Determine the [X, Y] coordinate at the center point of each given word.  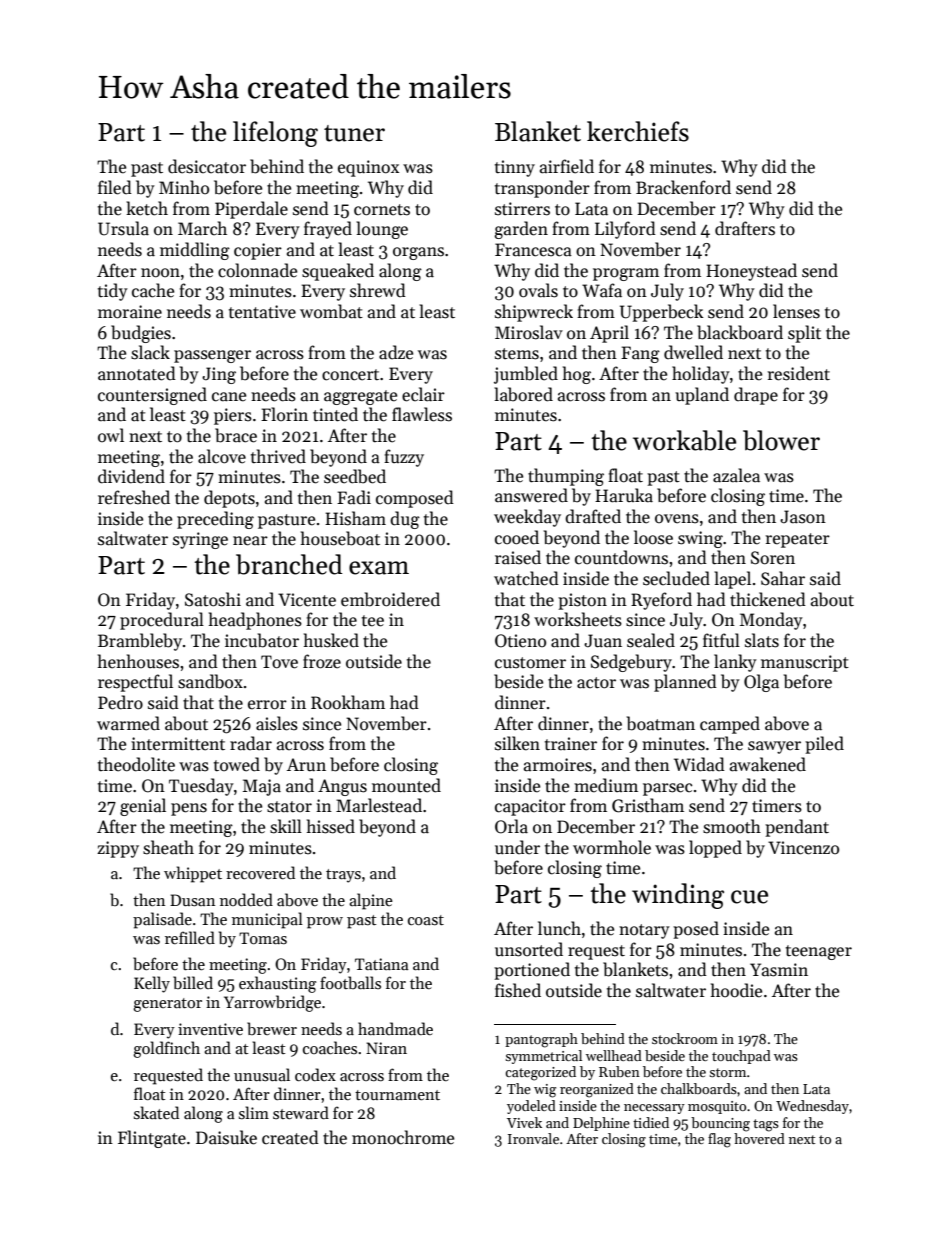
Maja [262, 787]
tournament [397, 1095]
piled [824, 745]
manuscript [805, 663]
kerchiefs [638, 131]
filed [115, 187]
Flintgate [152, 1139]
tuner [354, 133]
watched [526, 578]
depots [229, 499]
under [517, 847]
